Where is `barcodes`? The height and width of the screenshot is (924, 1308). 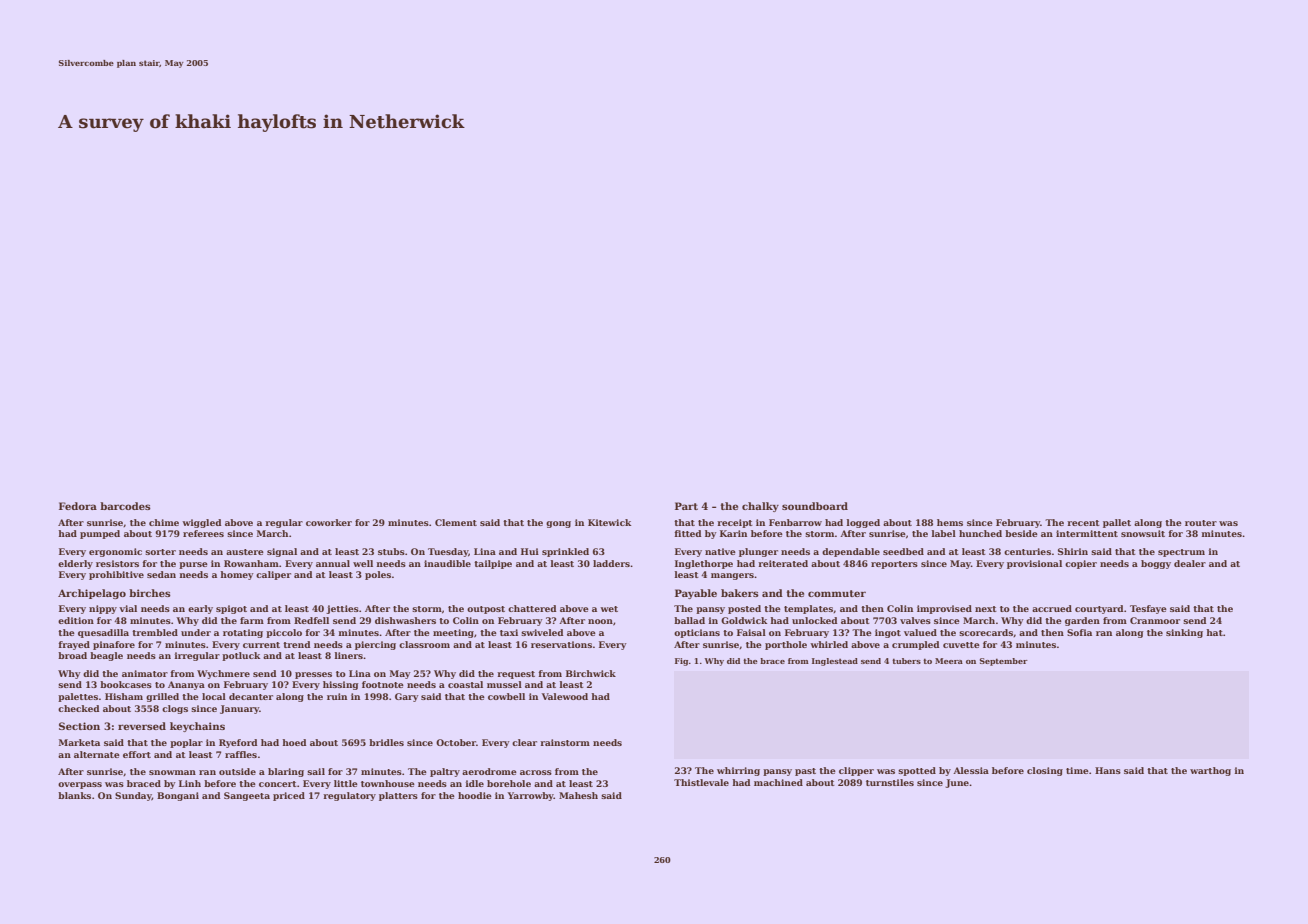 barcodes is located at coordinates (125, 506).
